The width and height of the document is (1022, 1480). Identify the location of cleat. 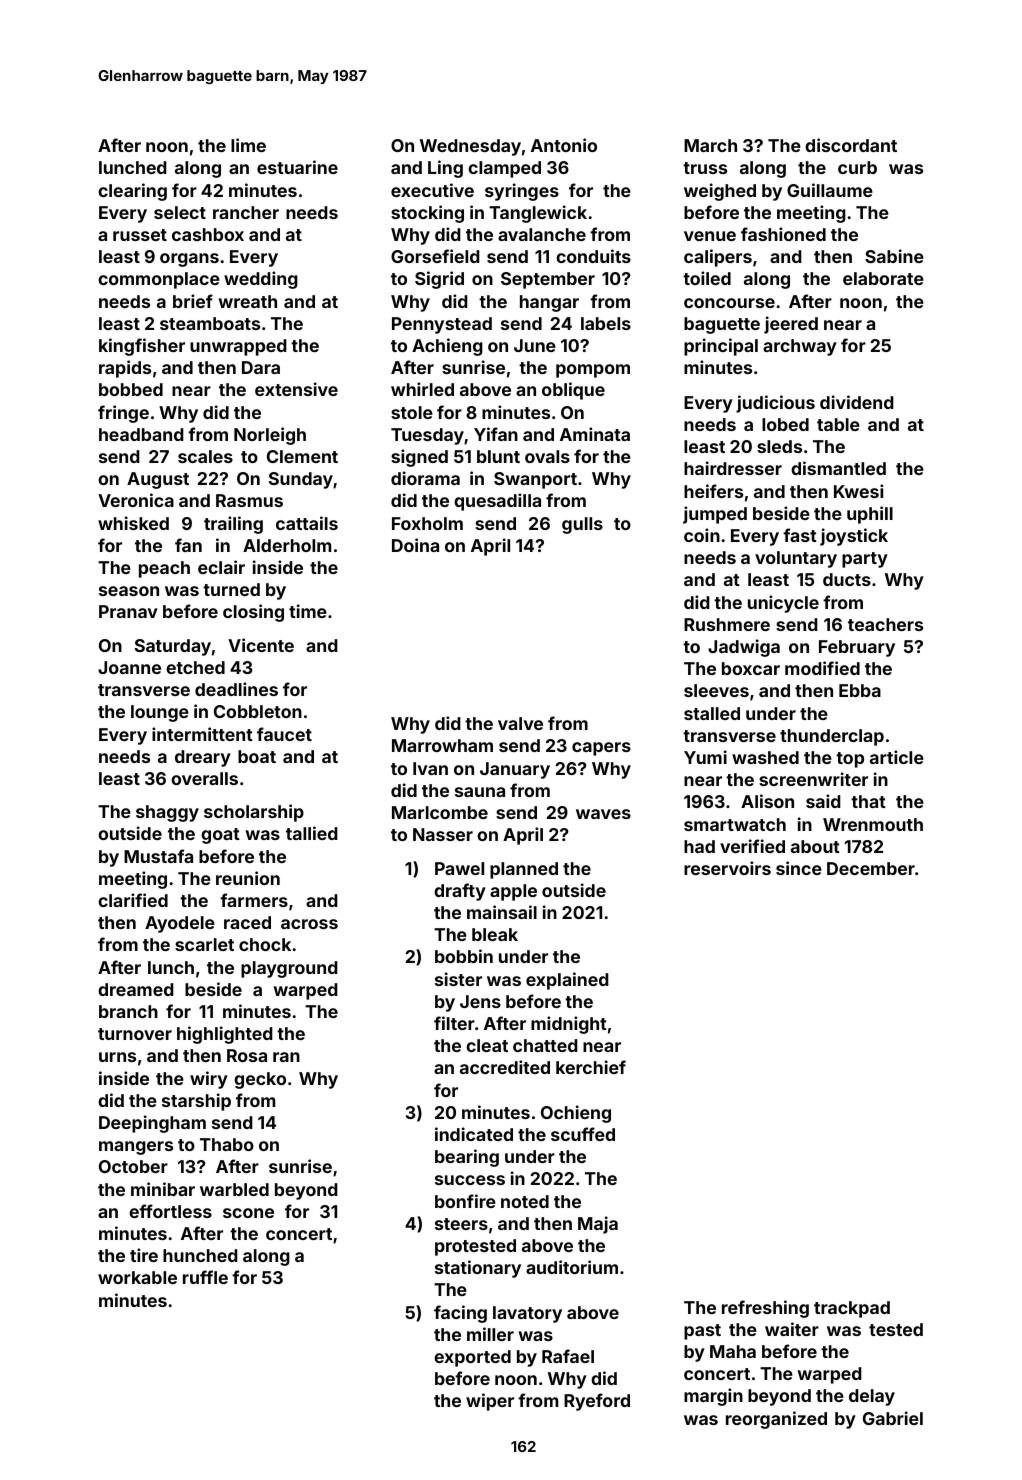
(487, 1045).
